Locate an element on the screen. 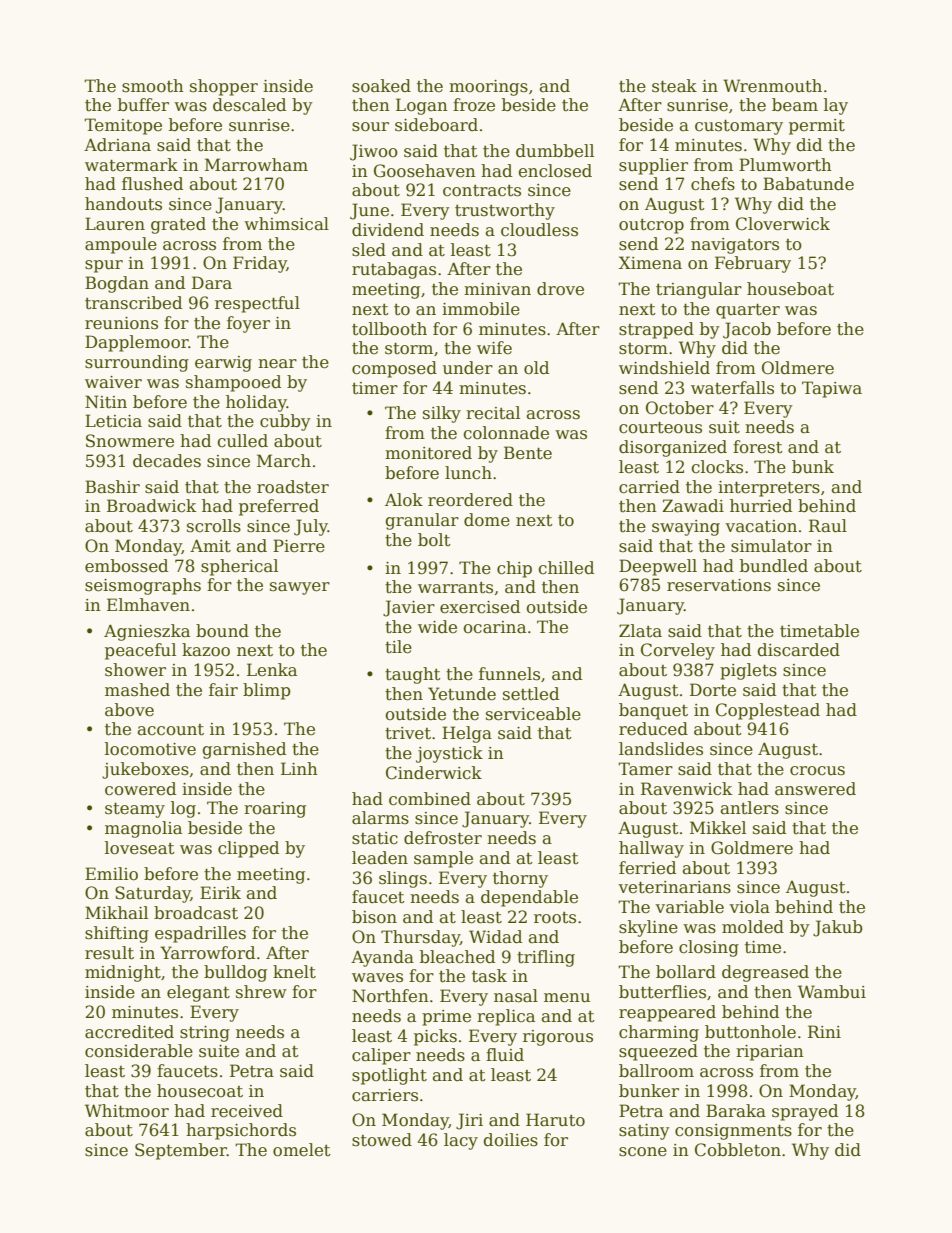 The image size is (952, 1233). magnolia is located at coordinates (143, 829).
